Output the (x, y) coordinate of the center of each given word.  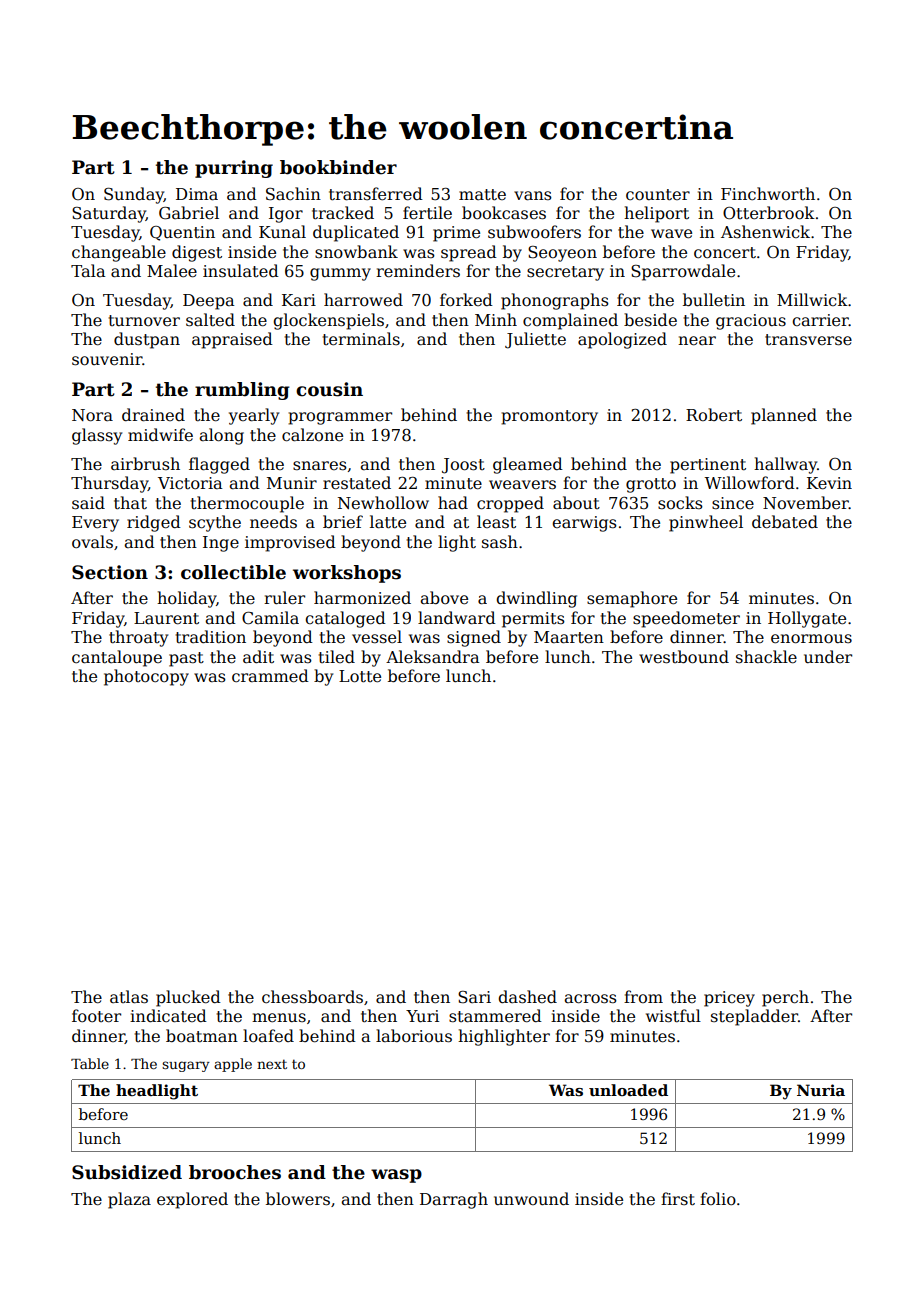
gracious (751, 322)
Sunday (134, 195)
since (733, 503)
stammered (495, 1016)
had (453, 502)
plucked (188, 998)
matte (482, 195)
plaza (129, 1200)
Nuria (821, 1090)
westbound (684, 657)
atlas (129, 997)
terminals (361, 339)
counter (658, 195)
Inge (221, 544)
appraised (232, 340)
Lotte (360, 676)
